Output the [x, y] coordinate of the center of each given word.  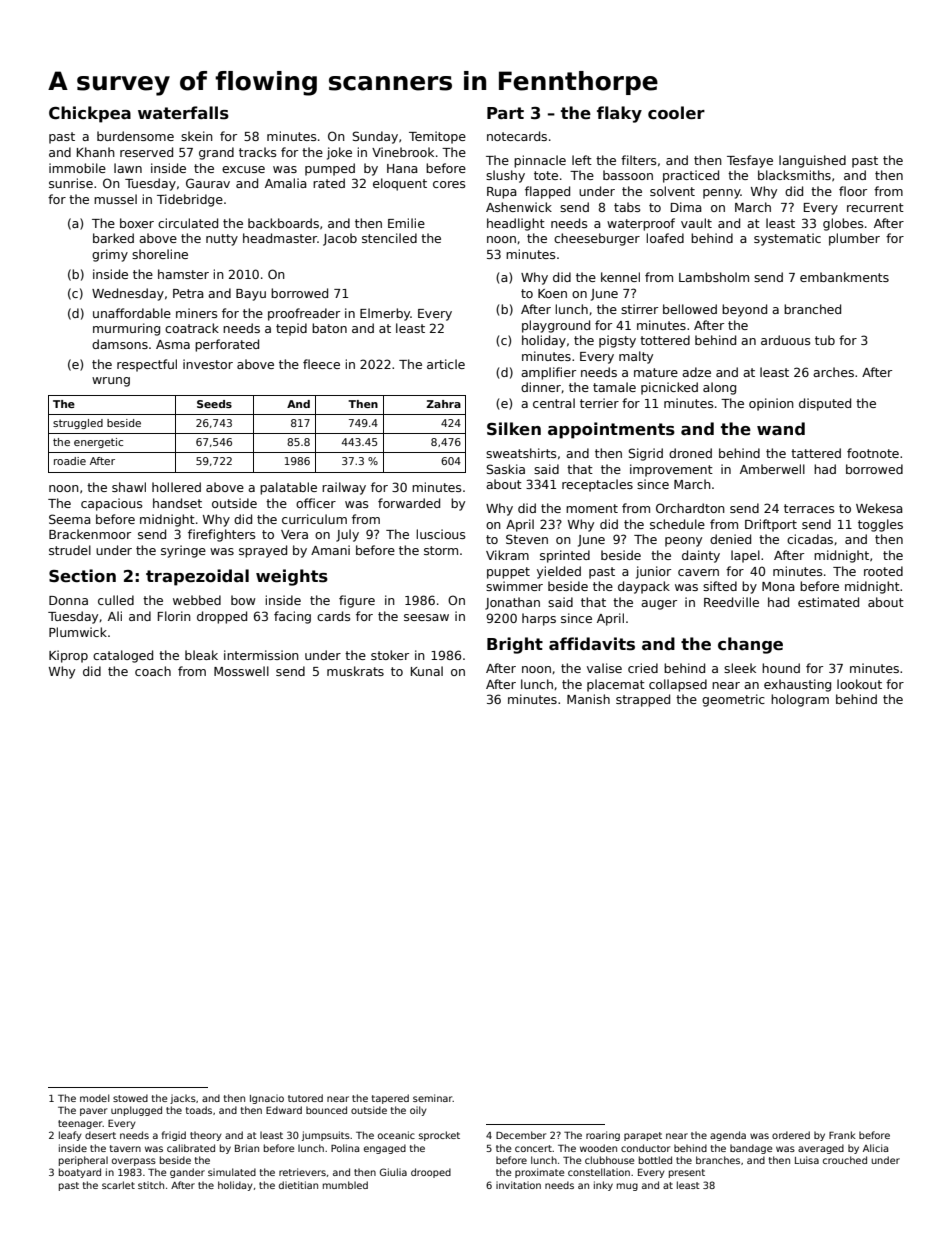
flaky [619, 114]
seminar [433, 1098]
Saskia [505, 469]
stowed [130, 1098]
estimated [828, 602]
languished [812, 161]
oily [418, 1111]
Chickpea [90, 114]
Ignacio [267, 1099]
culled [116, 600]
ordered [791, 1135]
